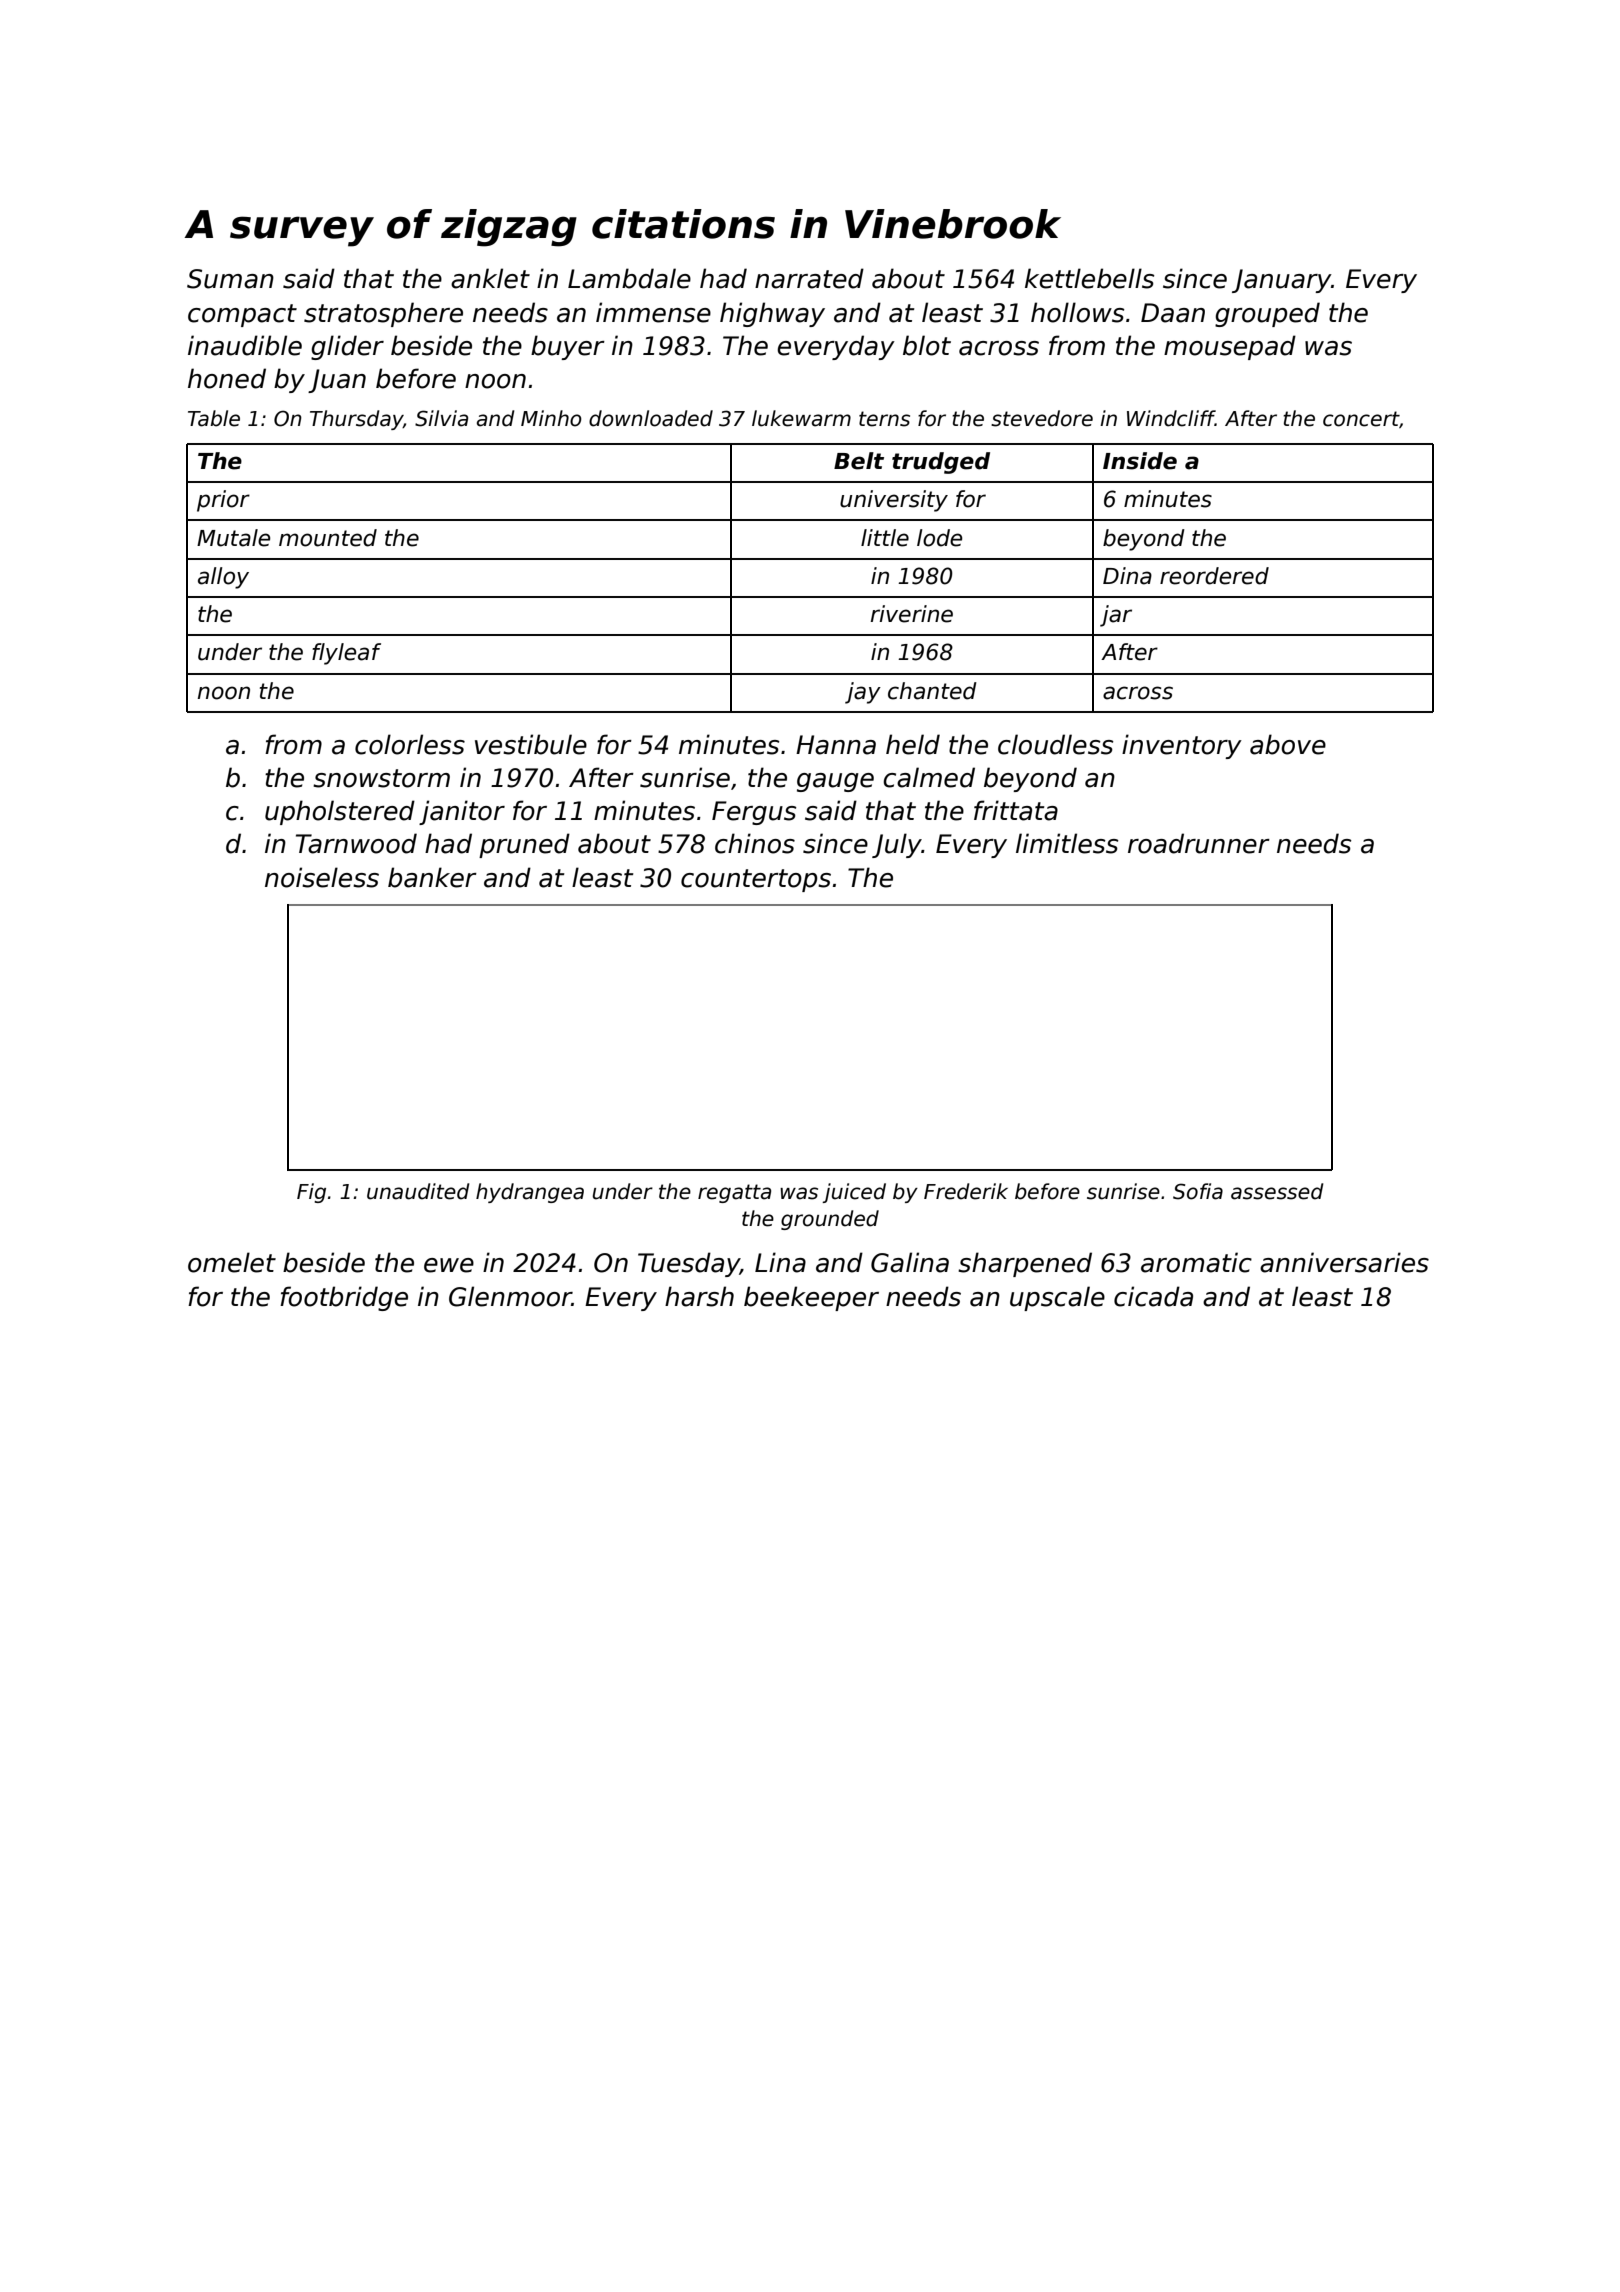  I want to click on noiseless, so click(322, 877).
